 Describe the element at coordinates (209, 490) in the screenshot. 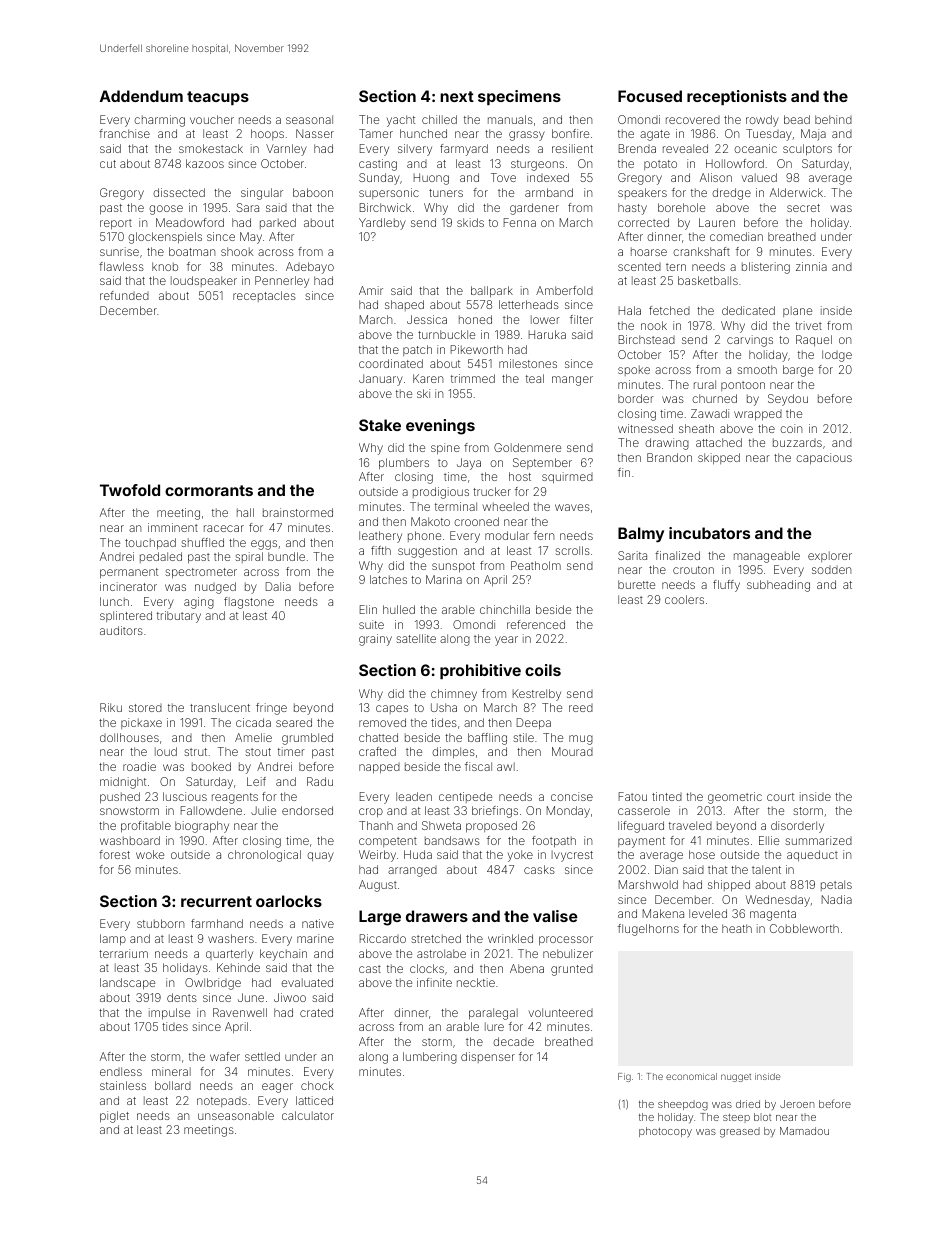

I see `cormorants` at that location.
